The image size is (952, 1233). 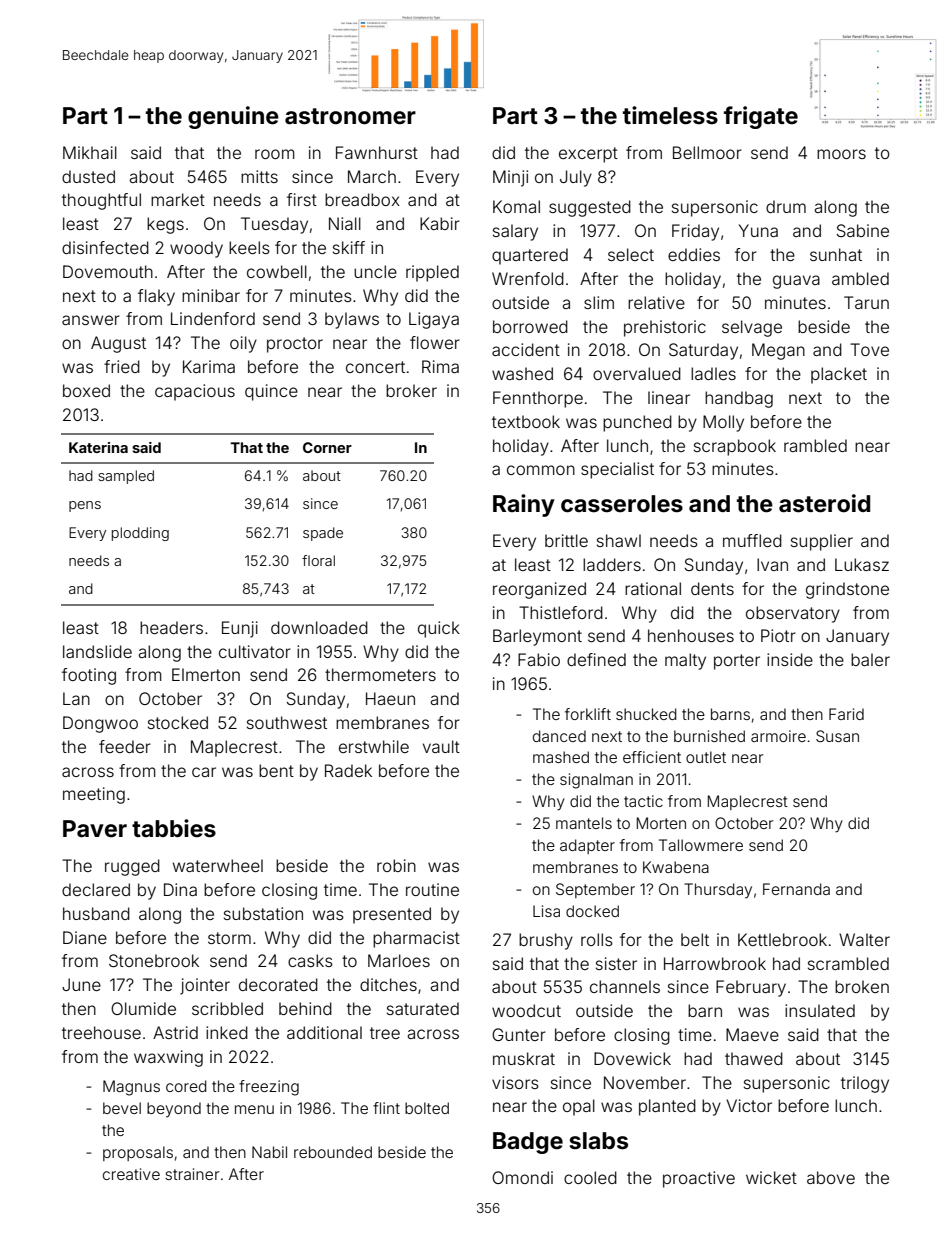 What do you see at coordinates (233, 117) in the screenshot?
I see `genuine` at bounding box center [233, 117].
